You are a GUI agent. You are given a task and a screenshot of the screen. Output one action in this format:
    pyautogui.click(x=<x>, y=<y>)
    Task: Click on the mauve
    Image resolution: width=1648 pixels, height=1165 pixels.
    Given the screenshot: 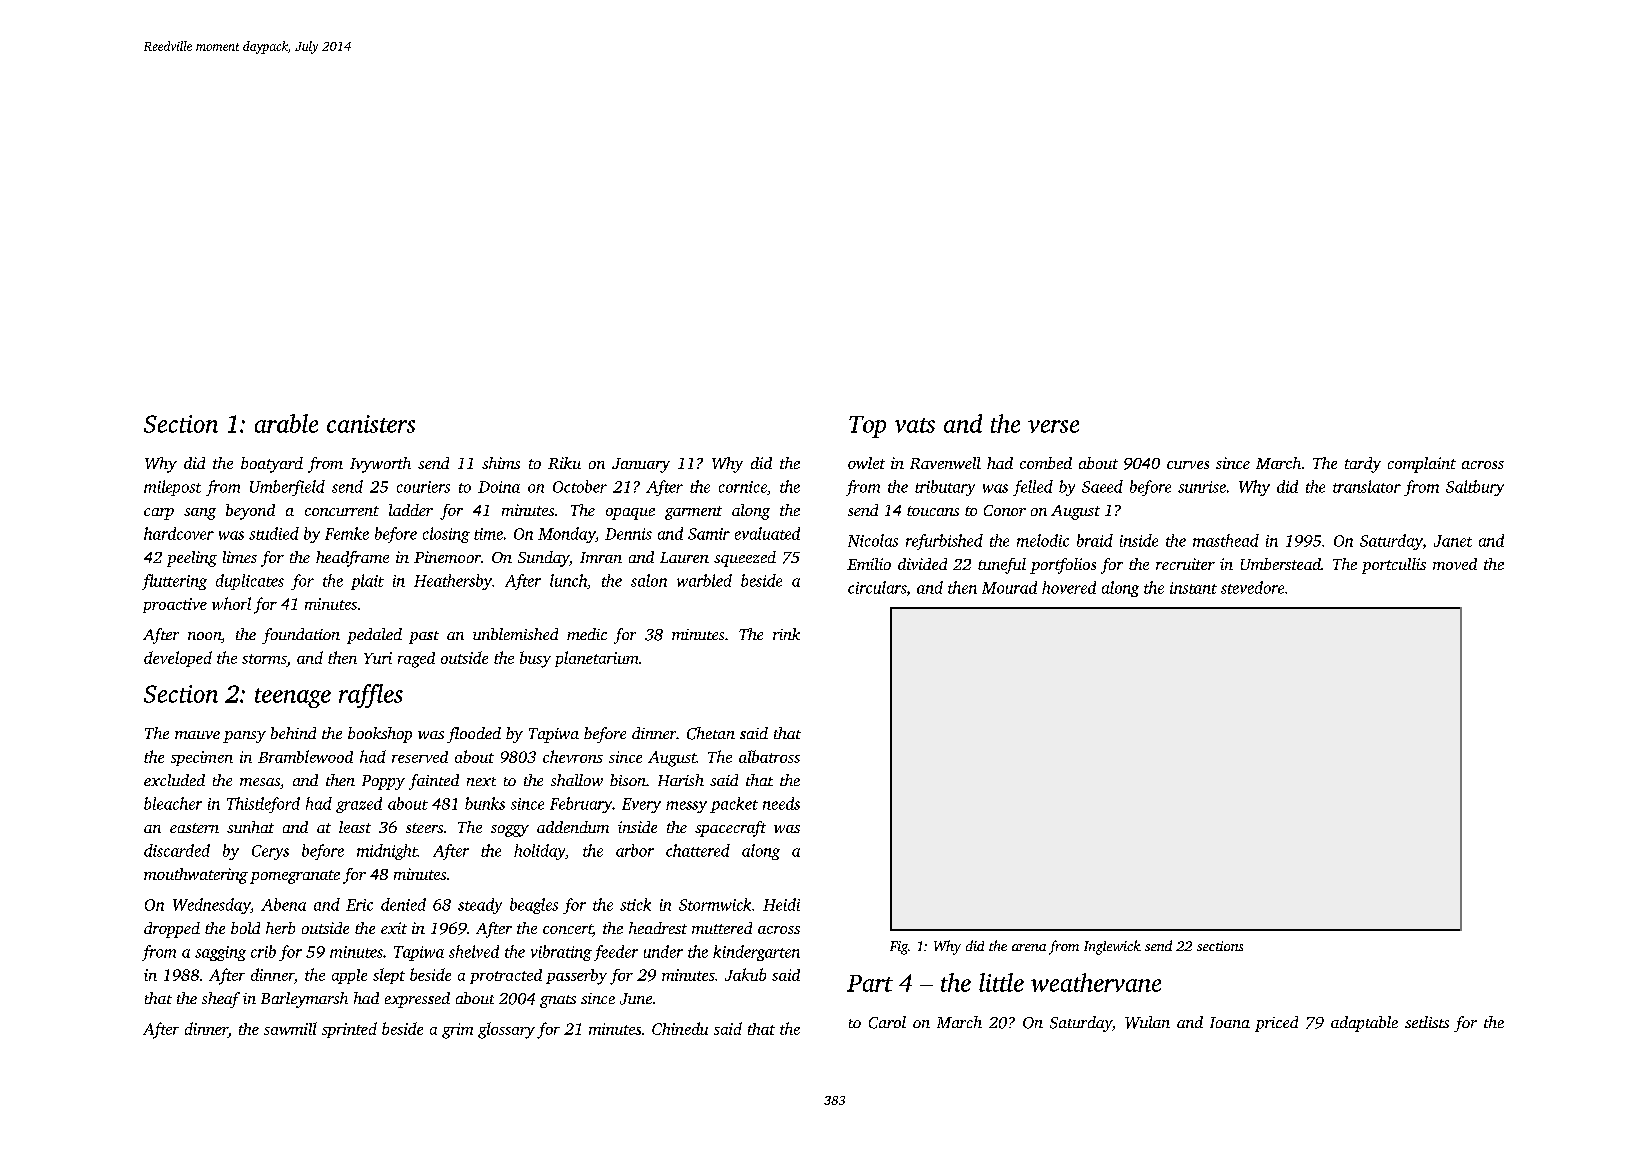 What is the action you would take?
    pyautogui.click(x=197, y=735)
